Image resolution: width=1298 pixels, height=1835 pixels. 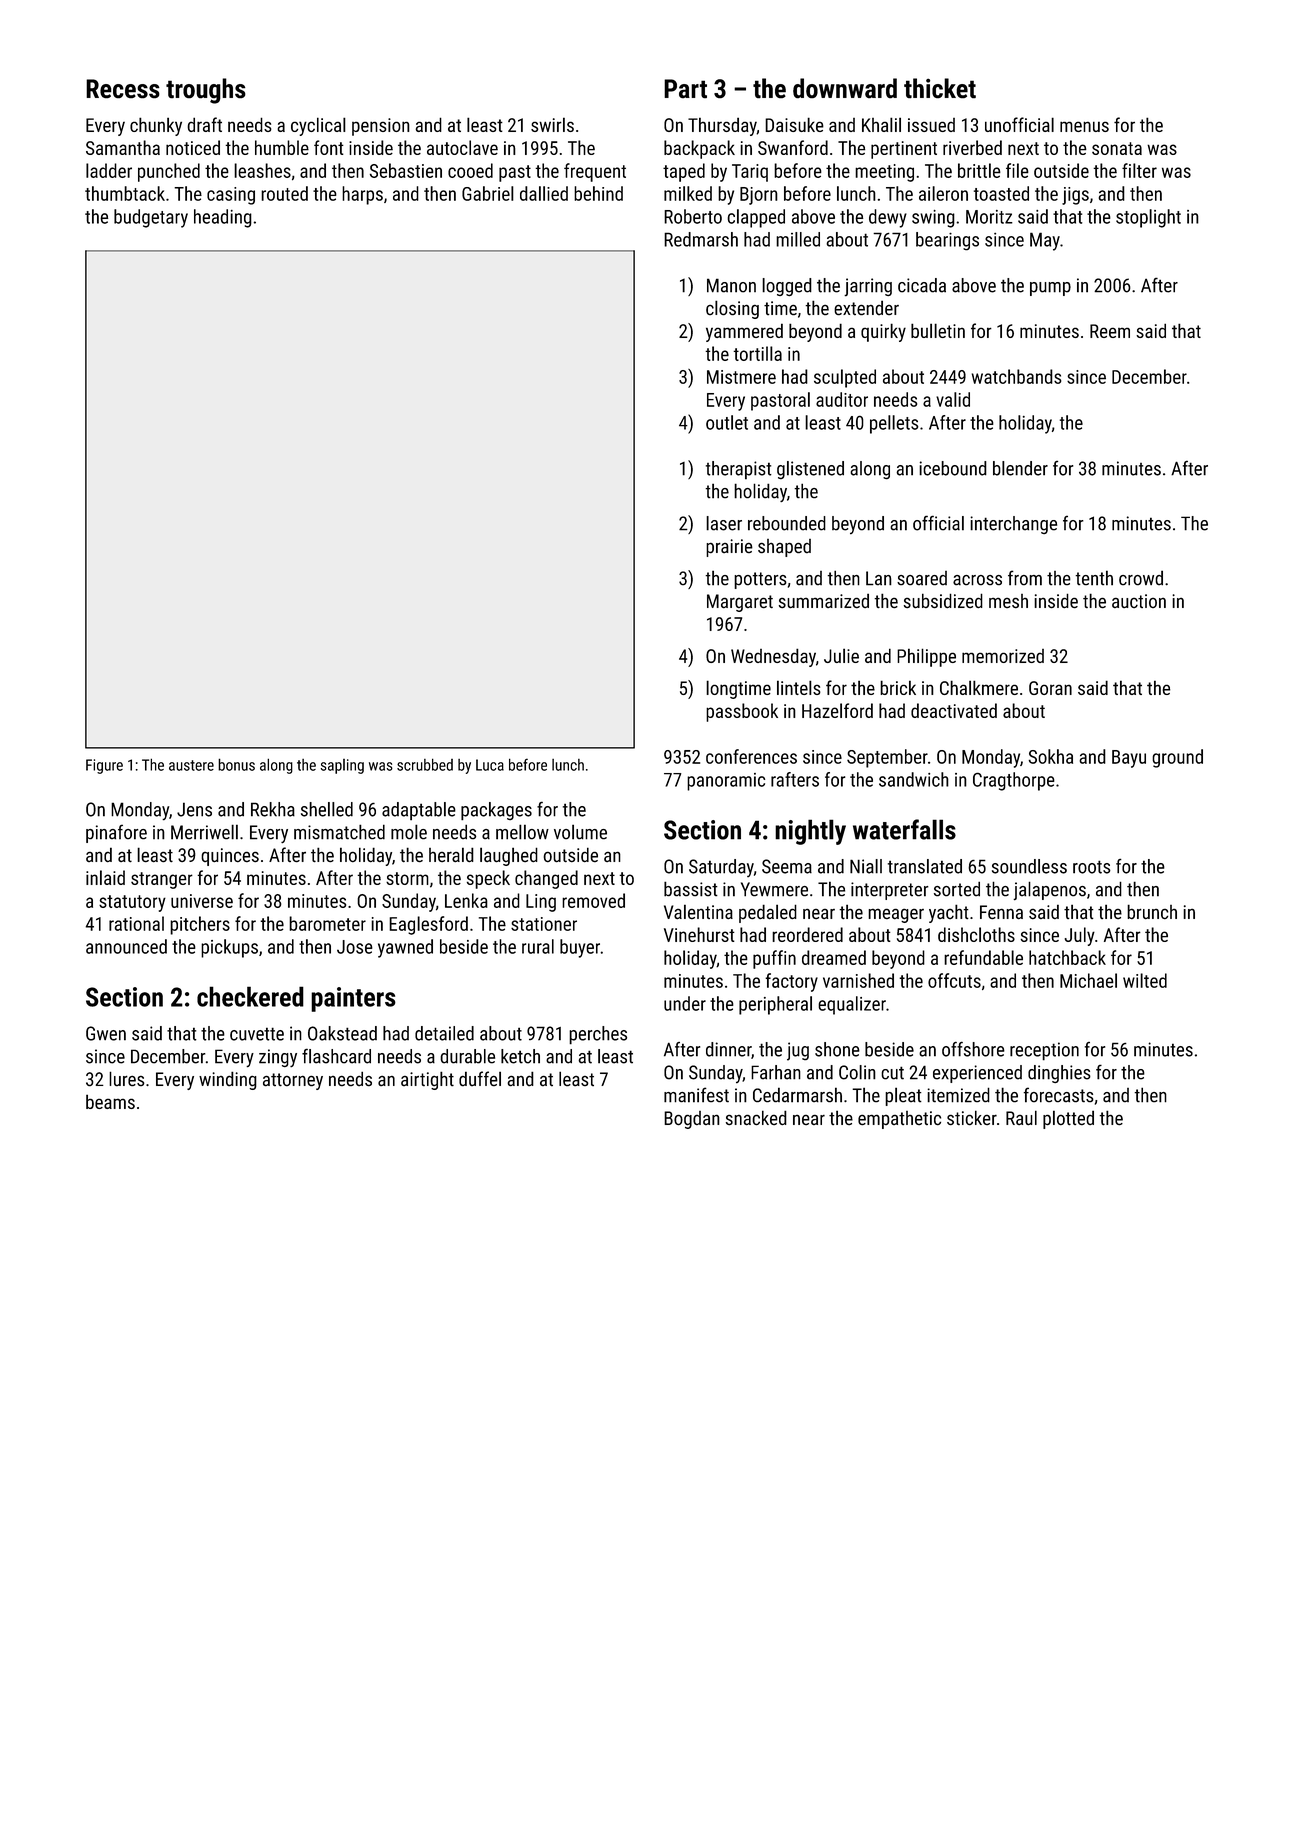 I want to click on Goran, so click(x=1050, y=688).
